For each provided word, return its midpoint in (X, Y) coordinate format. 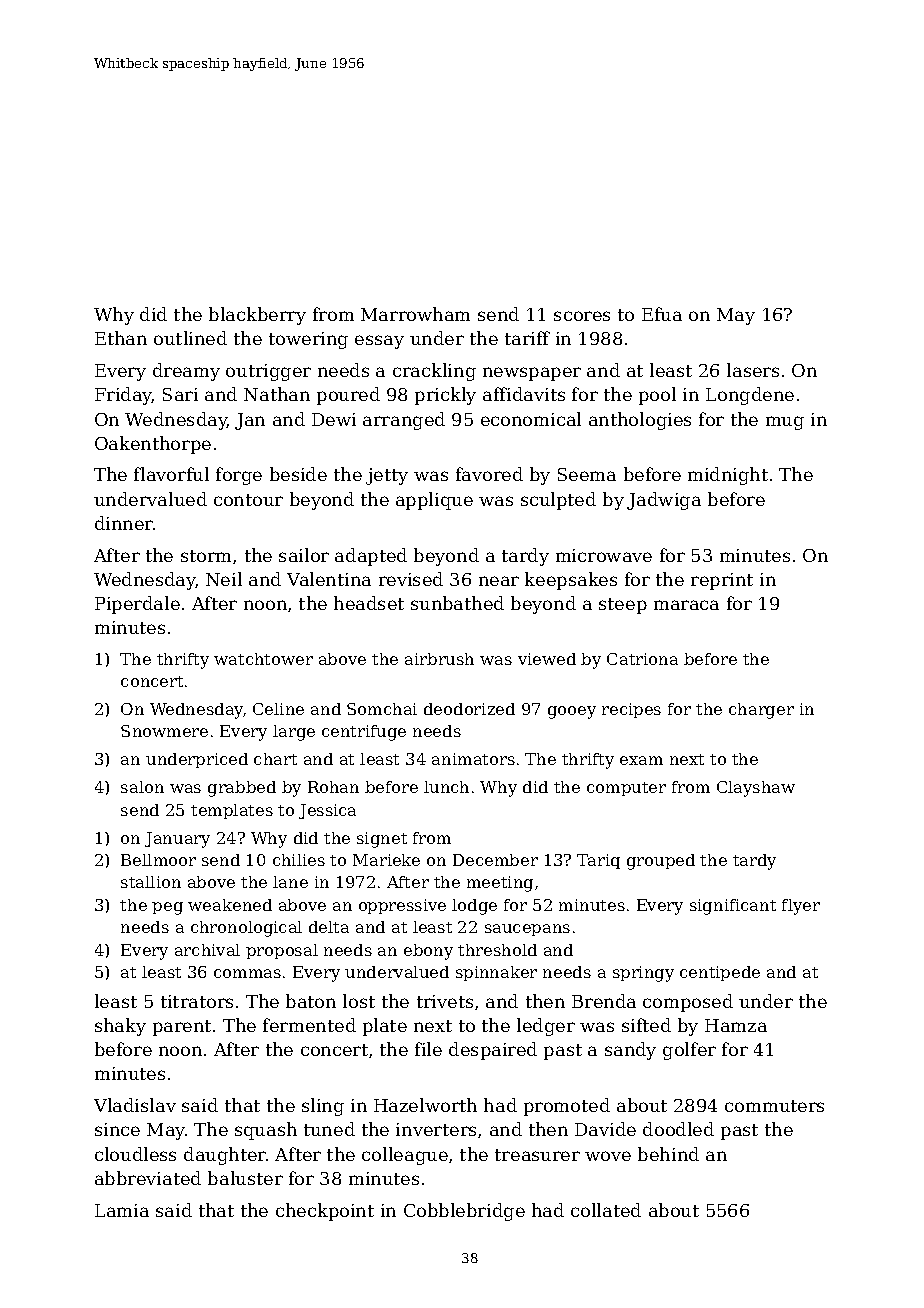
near (499, 581)
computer (626, 789)
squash (266, 1131)
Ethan (121, 338)
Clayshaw (756, 789)
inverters (436, 1129)
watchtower (263, 659)
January (177, 840)
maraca (686, 605)
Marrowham (415, 314)
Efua (662, 314)
